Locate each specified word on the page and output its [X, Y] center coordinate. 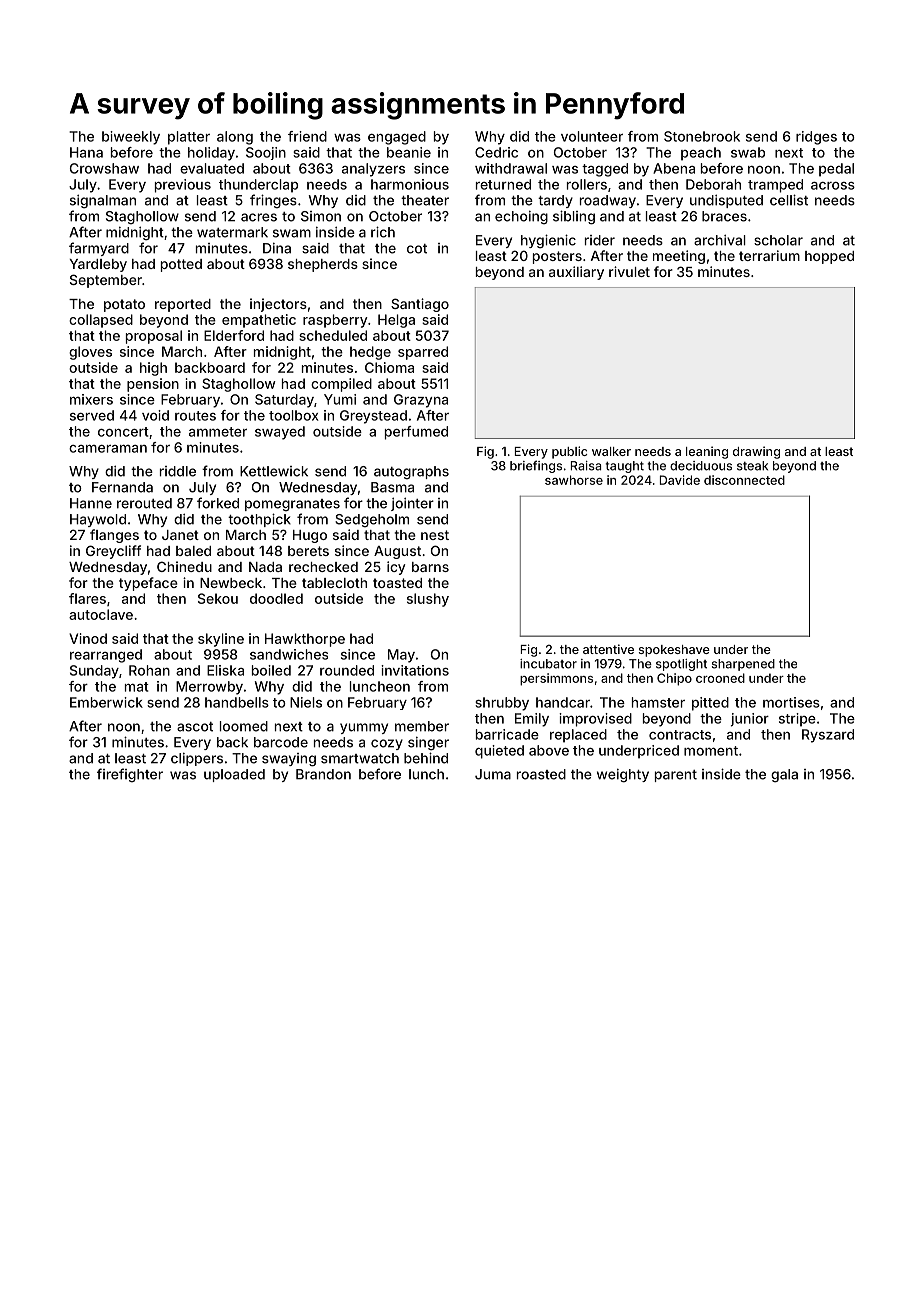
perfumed [416, 433]
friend [307, 136]
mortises [791, 702]
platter [189, 138]
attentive [608, 649]
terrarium [769, 255]
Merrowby [209, 688]
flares [87, 598]
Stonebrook [702, 136]
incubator [548, 664]
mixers [91, 399]
